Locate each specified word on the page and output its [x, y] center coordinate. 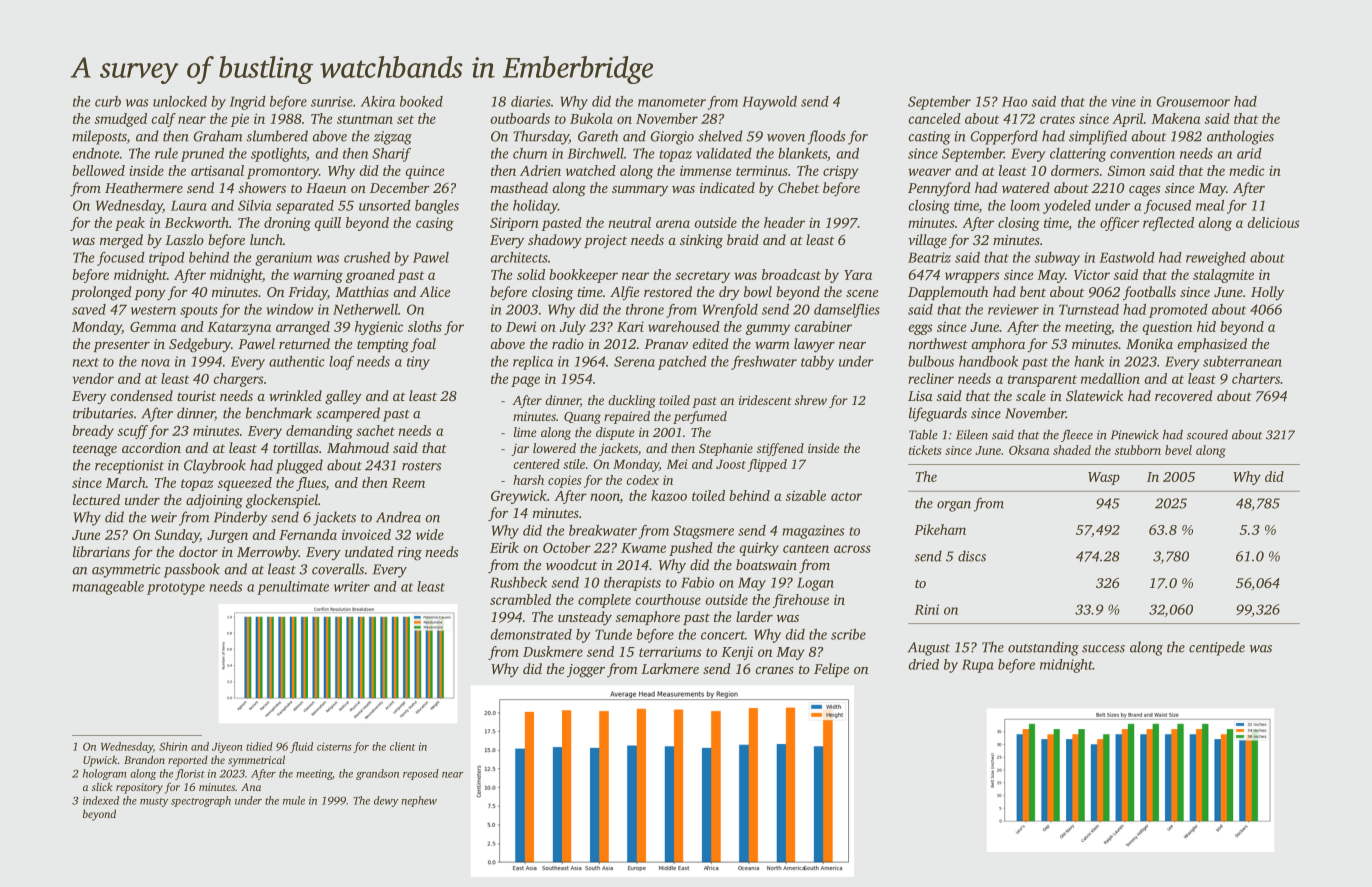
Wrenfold [730, 311]
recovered [1184, 395]
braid [743, 239]
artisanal [217, 170]
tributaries [103, 413]
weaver [929, 172]
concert [723, 635]
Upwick [100, 761]
